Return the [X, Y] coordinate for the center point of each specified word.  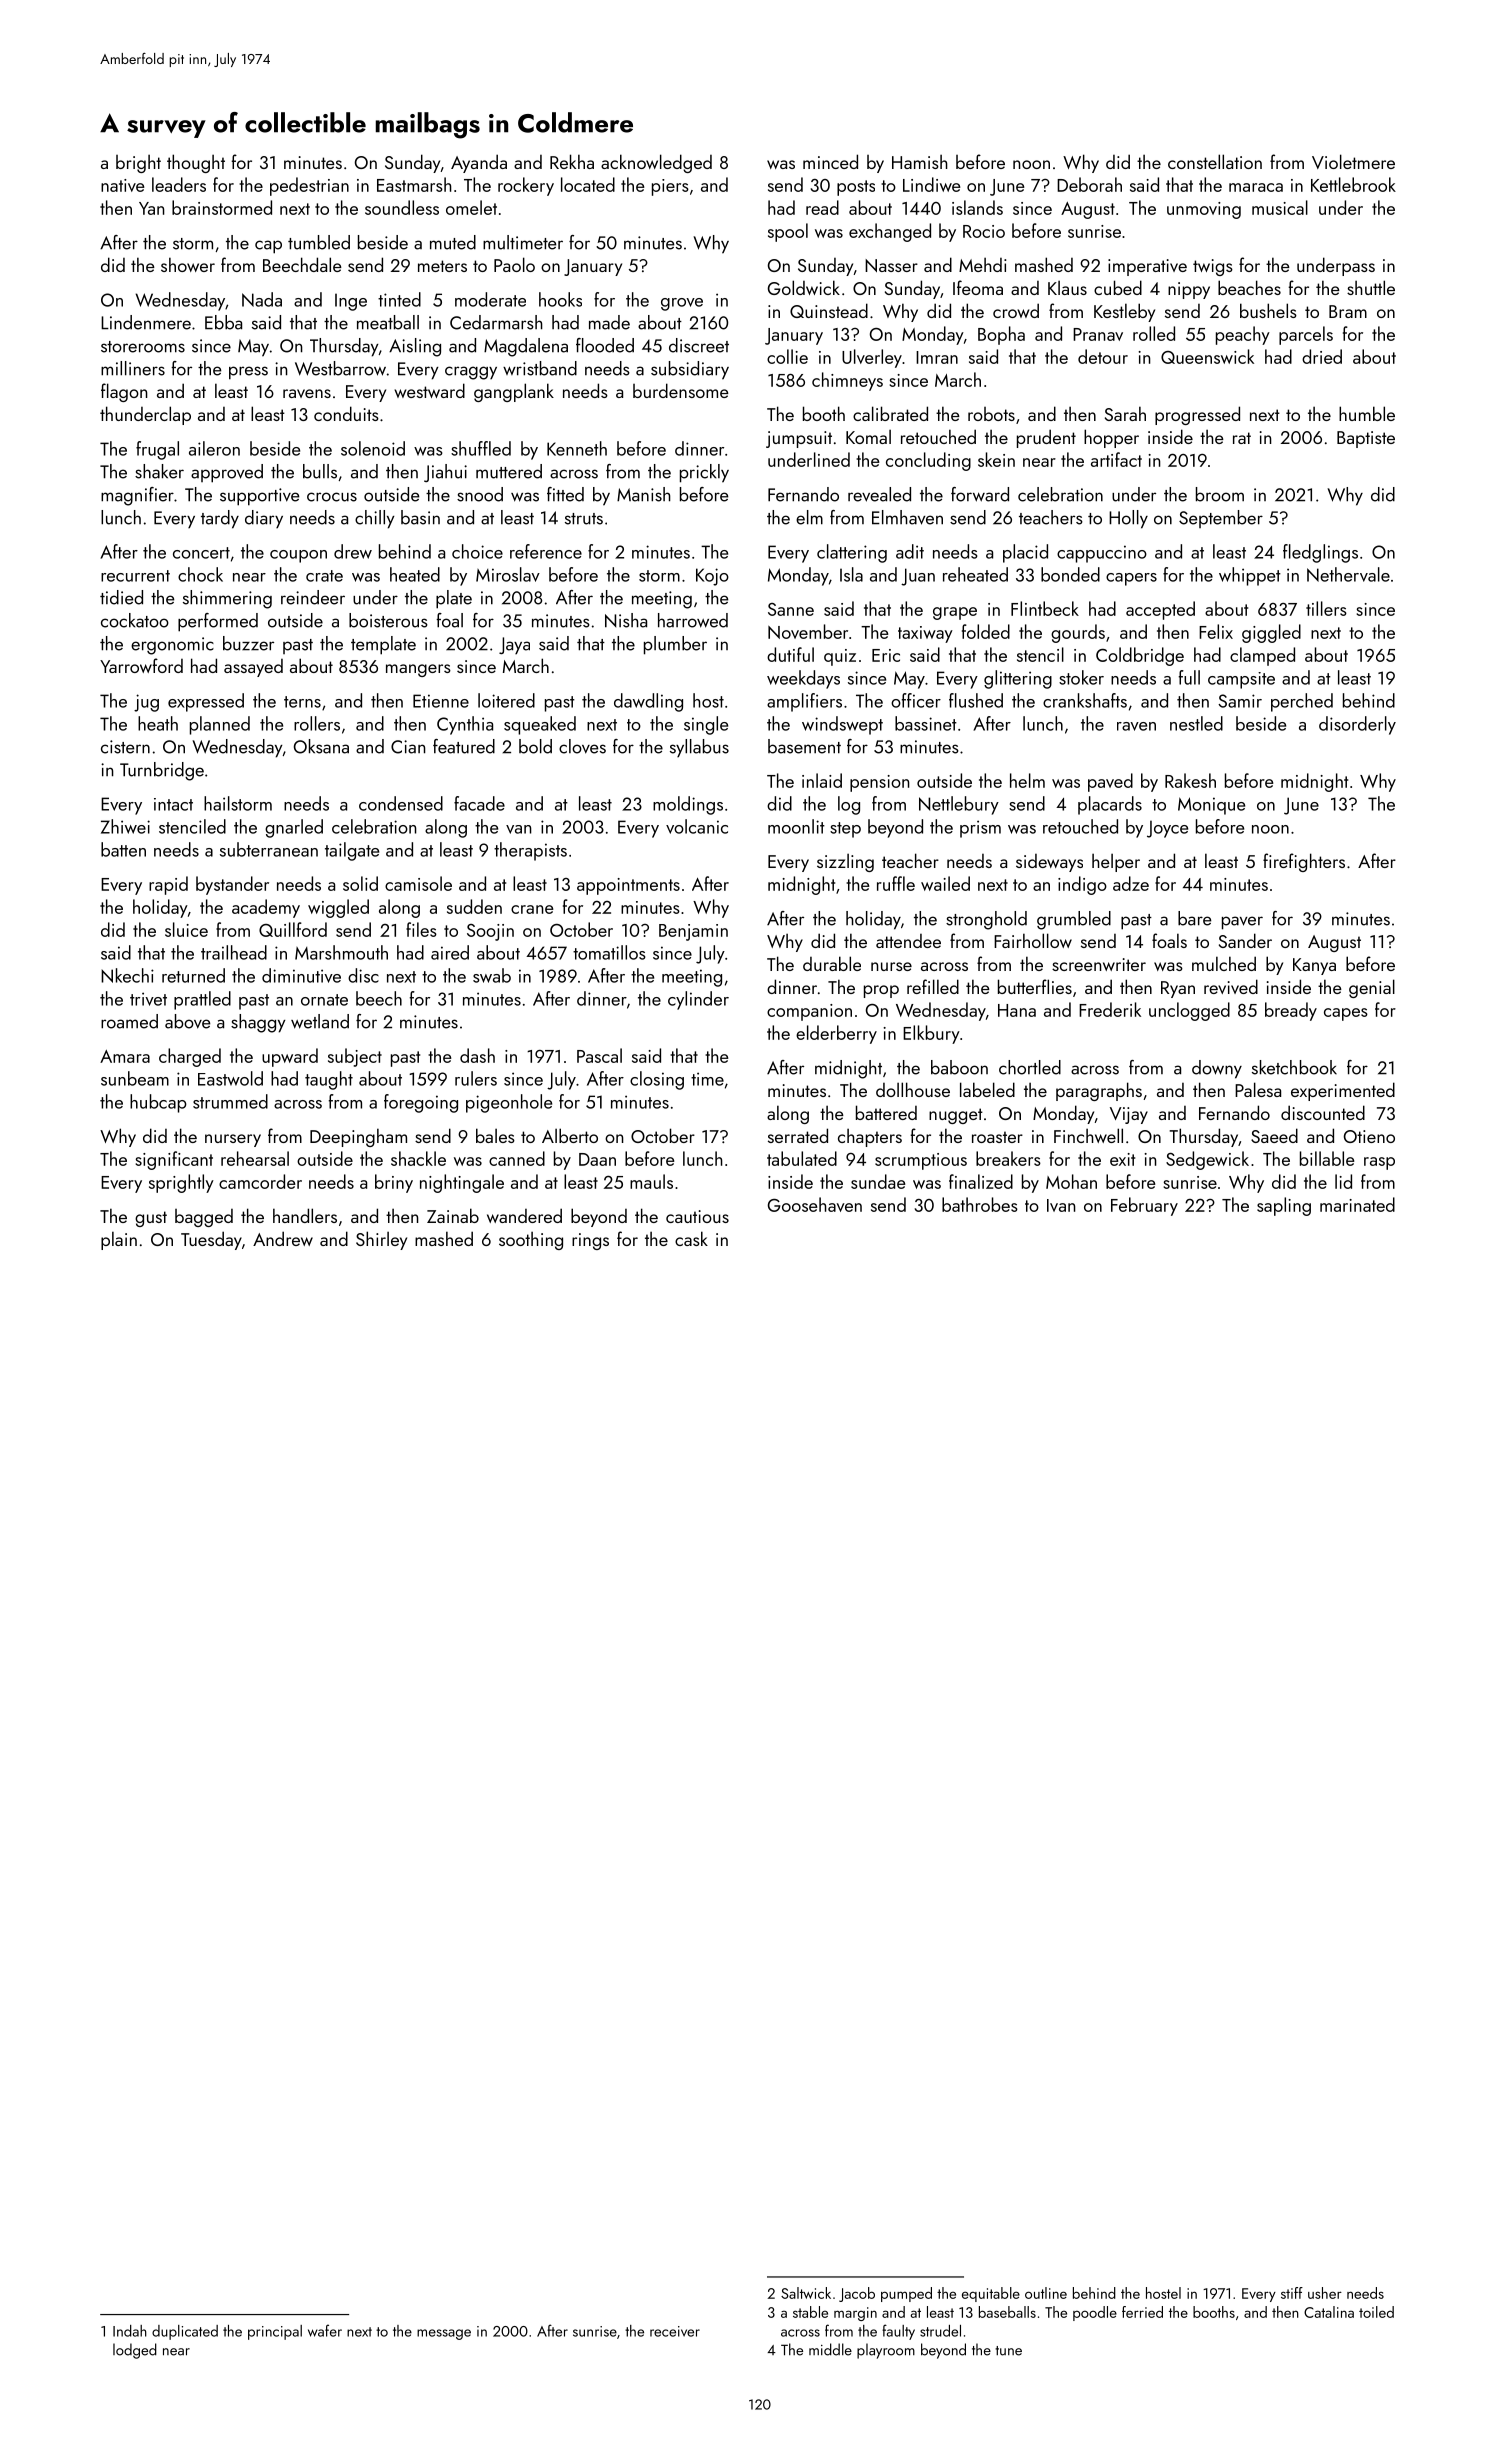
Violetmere [1353, 161]
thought [196, 163]
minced [830, 161]
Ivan [1061, 1205]
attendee [908, 941]
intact [173, 804]
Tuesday [211, 1240]
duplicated [185, 2332]
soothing [531, 1240]
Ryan [1178, 989]
